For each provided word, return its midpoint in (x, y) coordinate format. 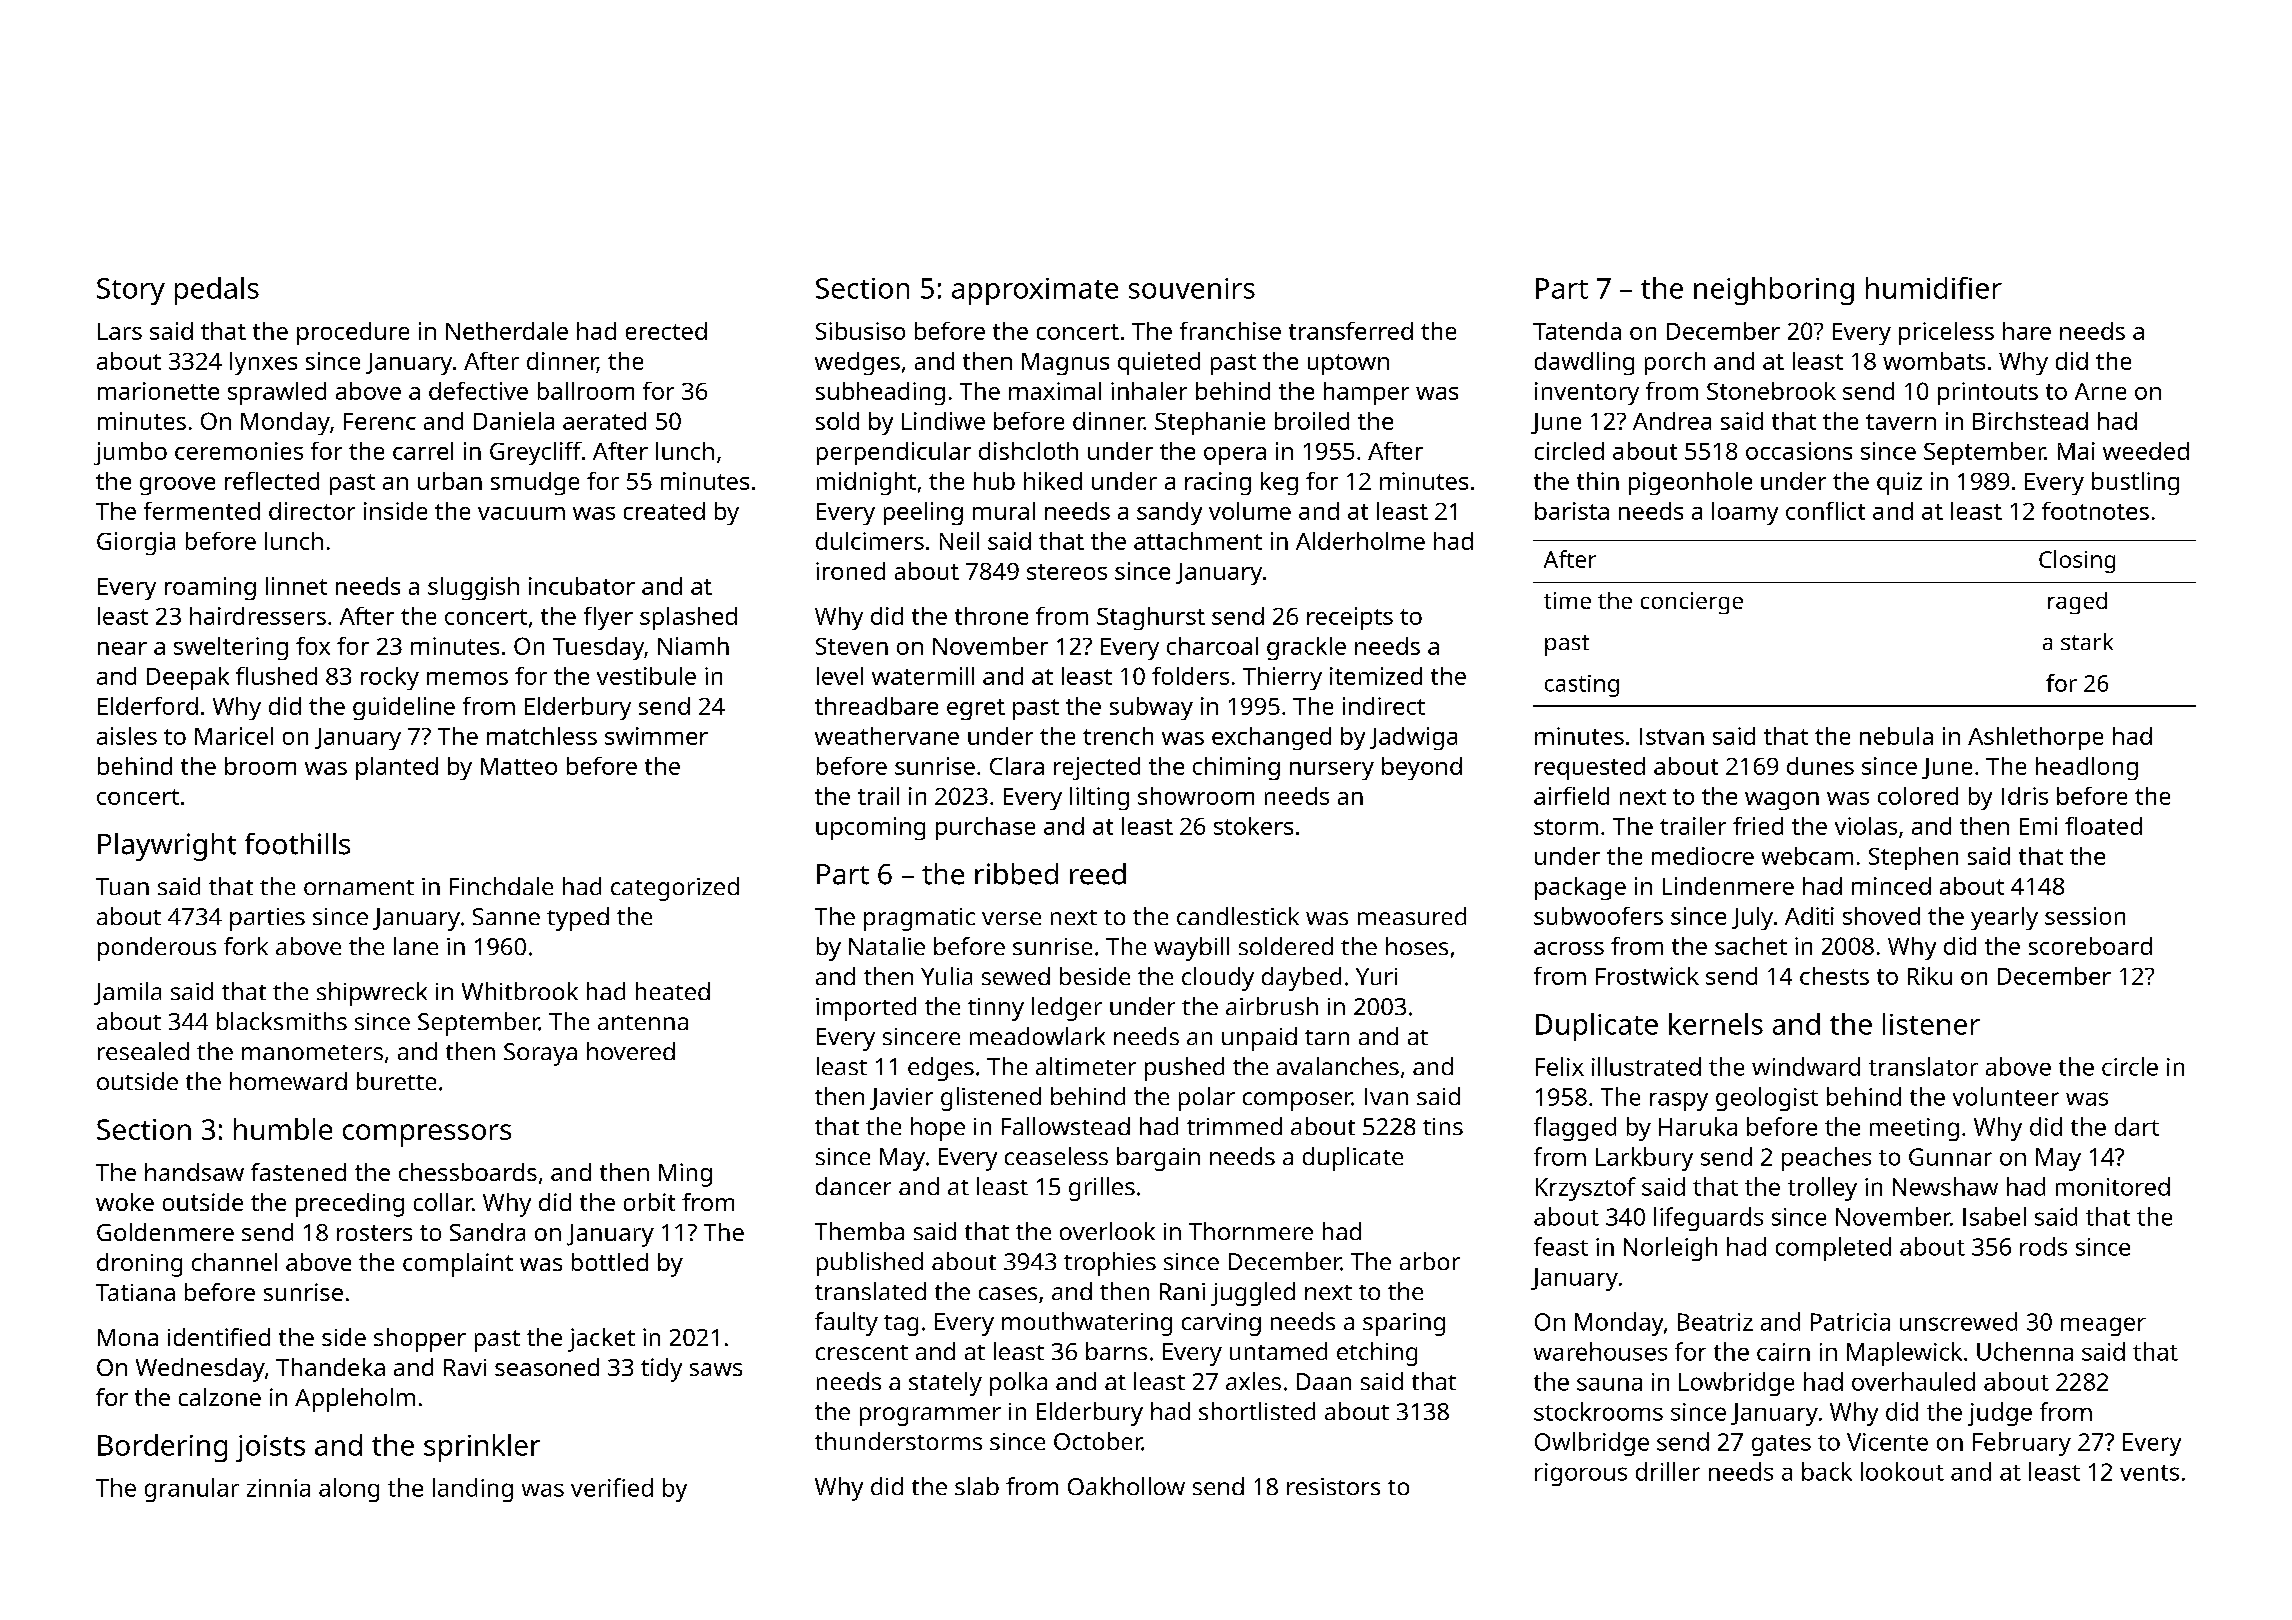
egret (976, 709)
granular (192, 1490)
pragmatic (919, 919)
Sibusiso (860, 331)
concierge (1692, 603)
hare (2027, 331)
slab (977, 1486)
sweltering (231, 648)
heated (673, 991)
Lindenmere (1728, 886)
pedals (217, 291)
